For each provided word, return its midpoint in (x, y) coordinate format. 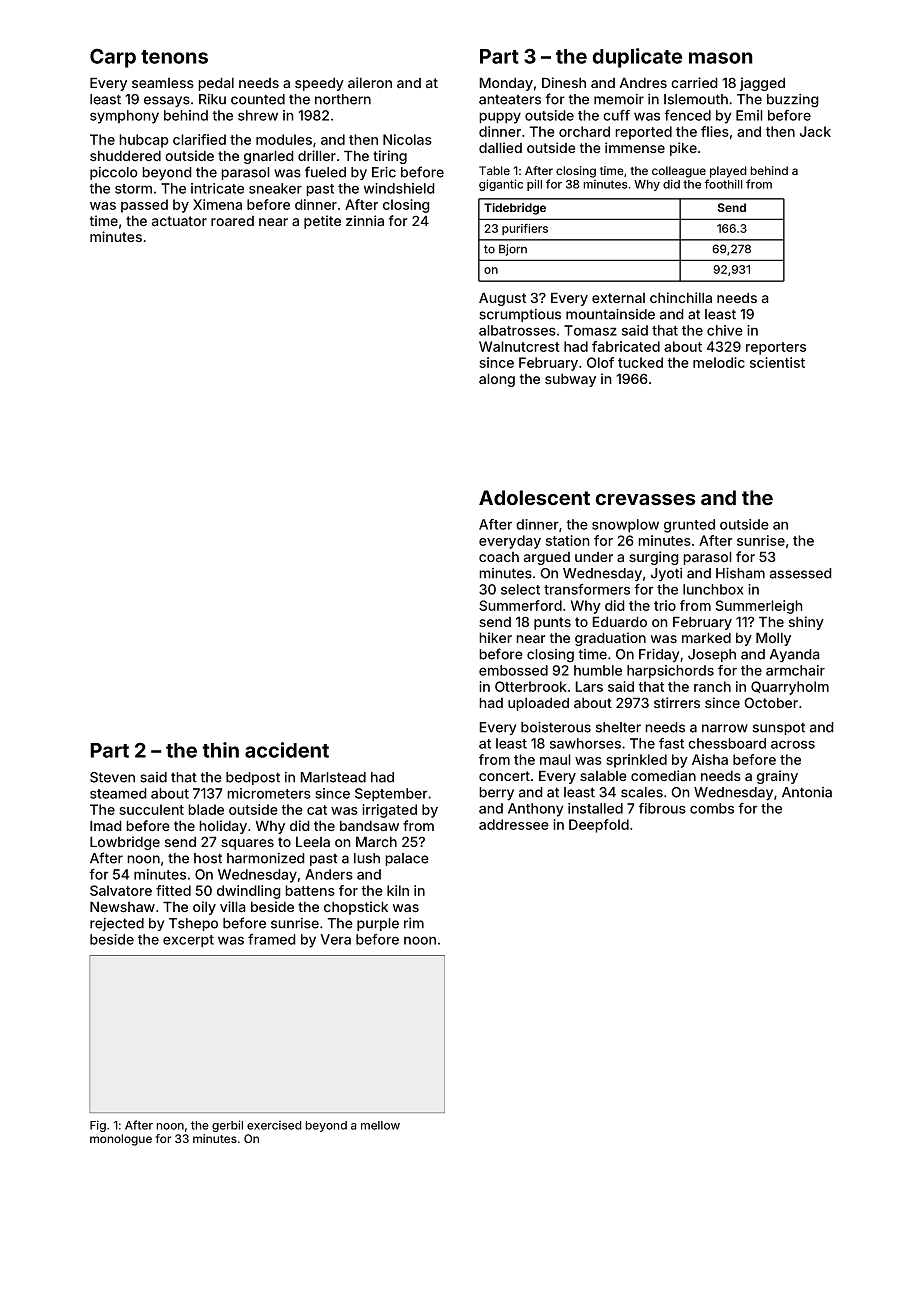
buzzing (793, 100)
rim (414, 923)
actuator (179, 221)
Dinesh (564, 82)
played (728, 172)
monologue (121, 1140)
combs (712, 808)
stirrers (677, 702)
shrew (258, 115)
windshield (399, 188)
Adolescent (534, 498)
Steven (112, 777)
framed (272, 939)
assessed (801, 573)
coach (499, 557)
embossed (513, 670)
